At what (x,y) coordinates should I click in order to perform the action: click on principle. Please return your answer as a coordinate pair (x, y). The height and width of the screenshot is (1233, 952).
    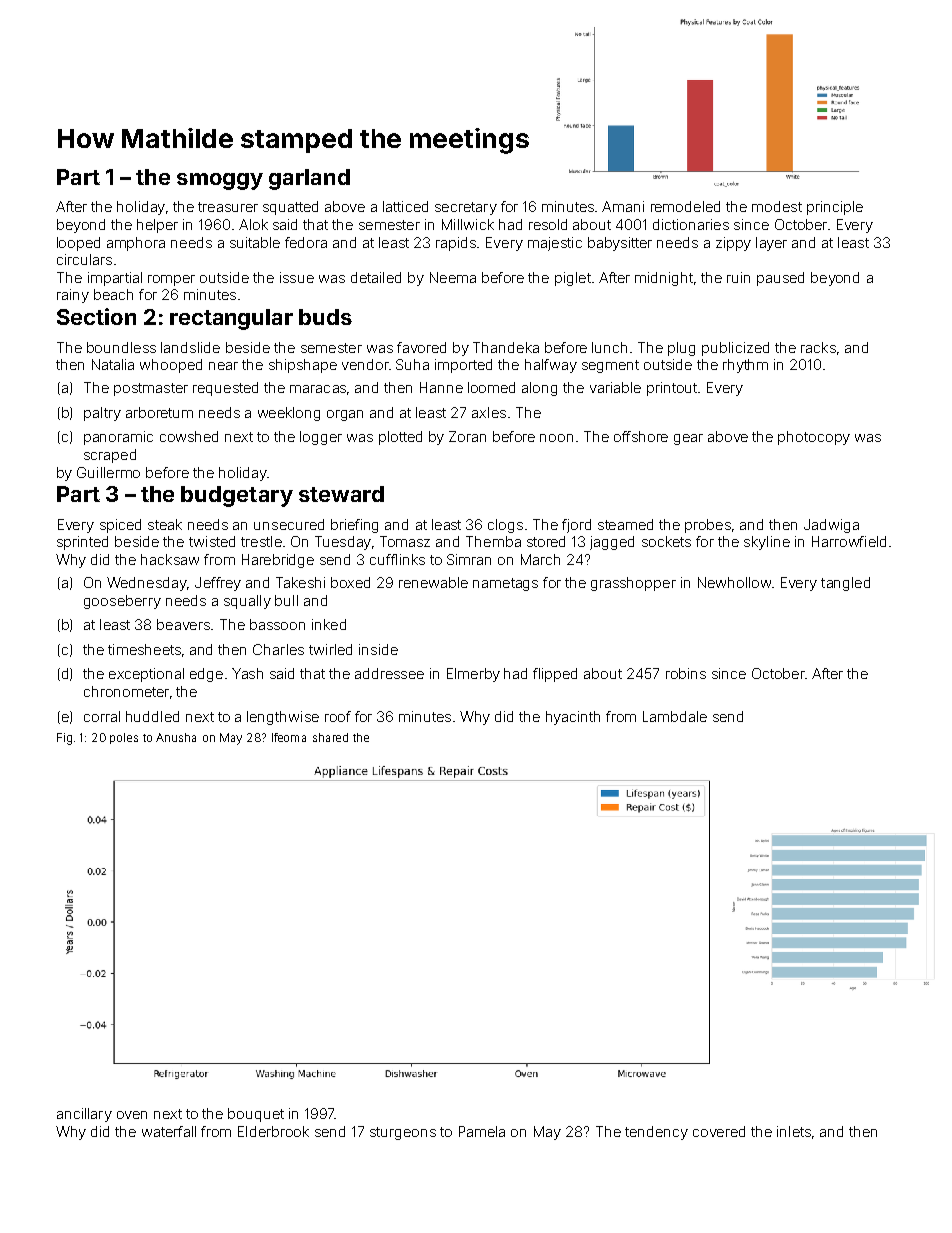
    Looking at the image, I should click on (835, 208).
